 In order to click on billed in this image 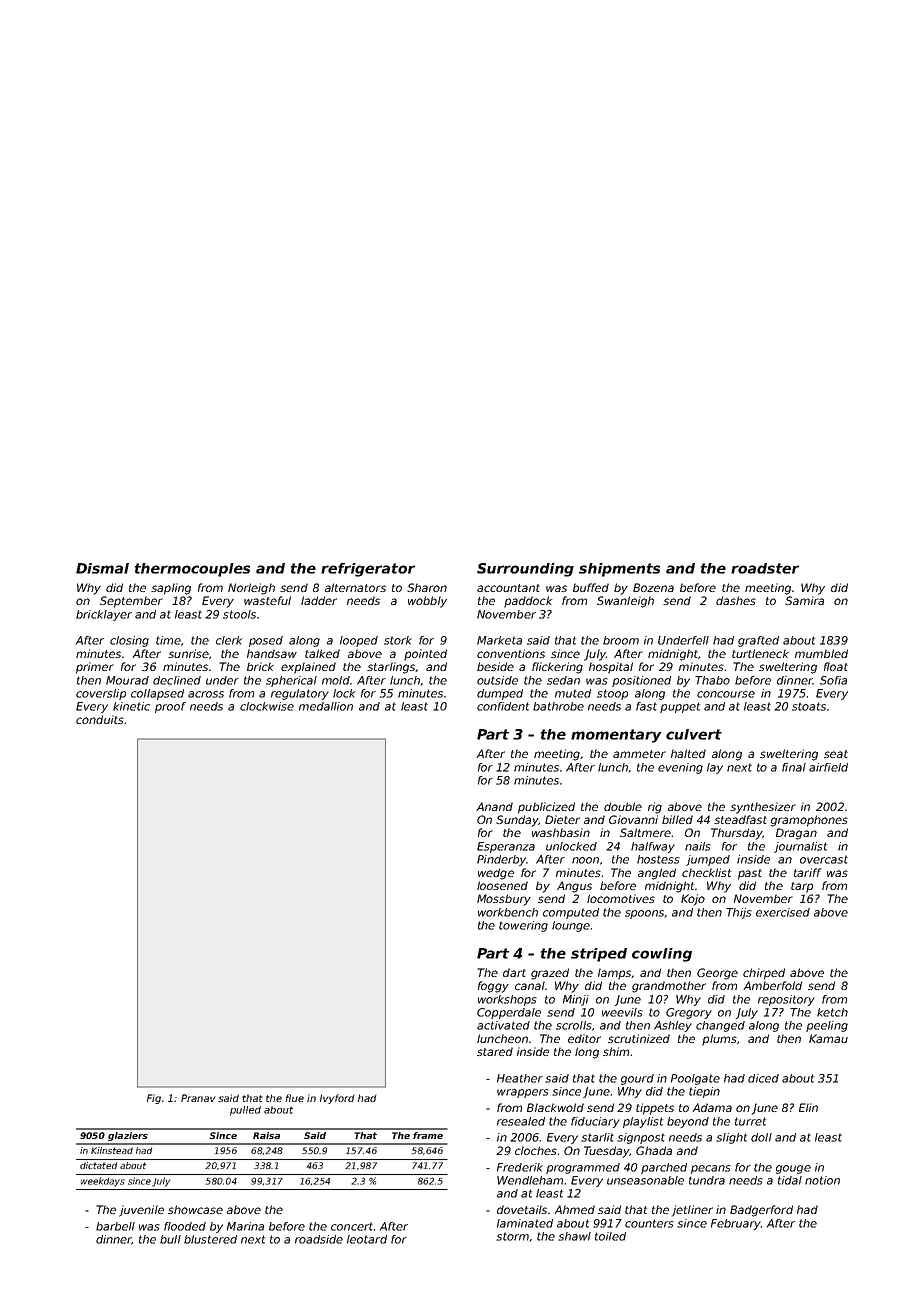, I will do `click(677, 819)`.
